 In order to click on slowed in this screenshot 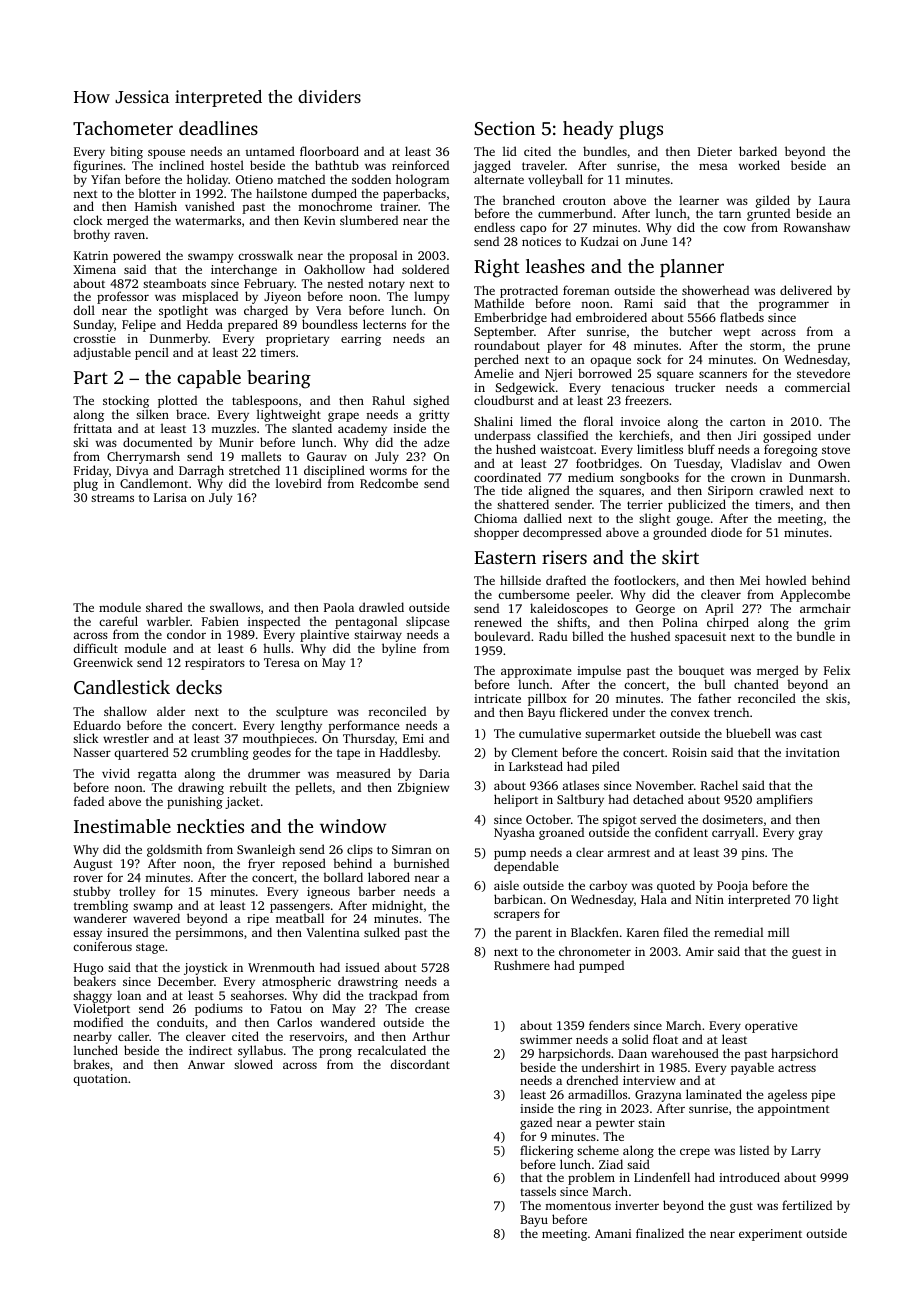, I will do `click(253, 1064)`.
